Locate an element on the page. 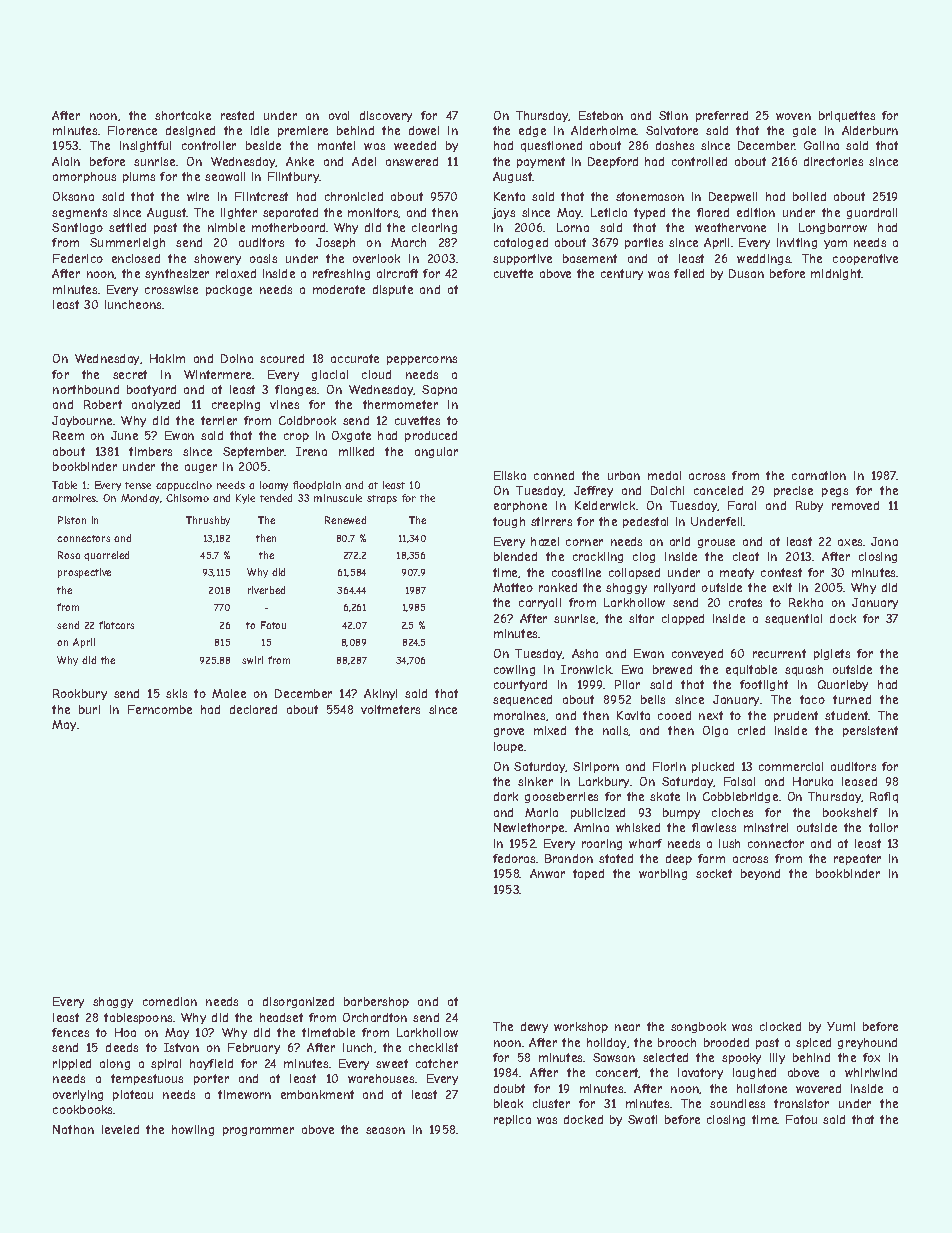  creeping is located at coordinates (236, 405).
